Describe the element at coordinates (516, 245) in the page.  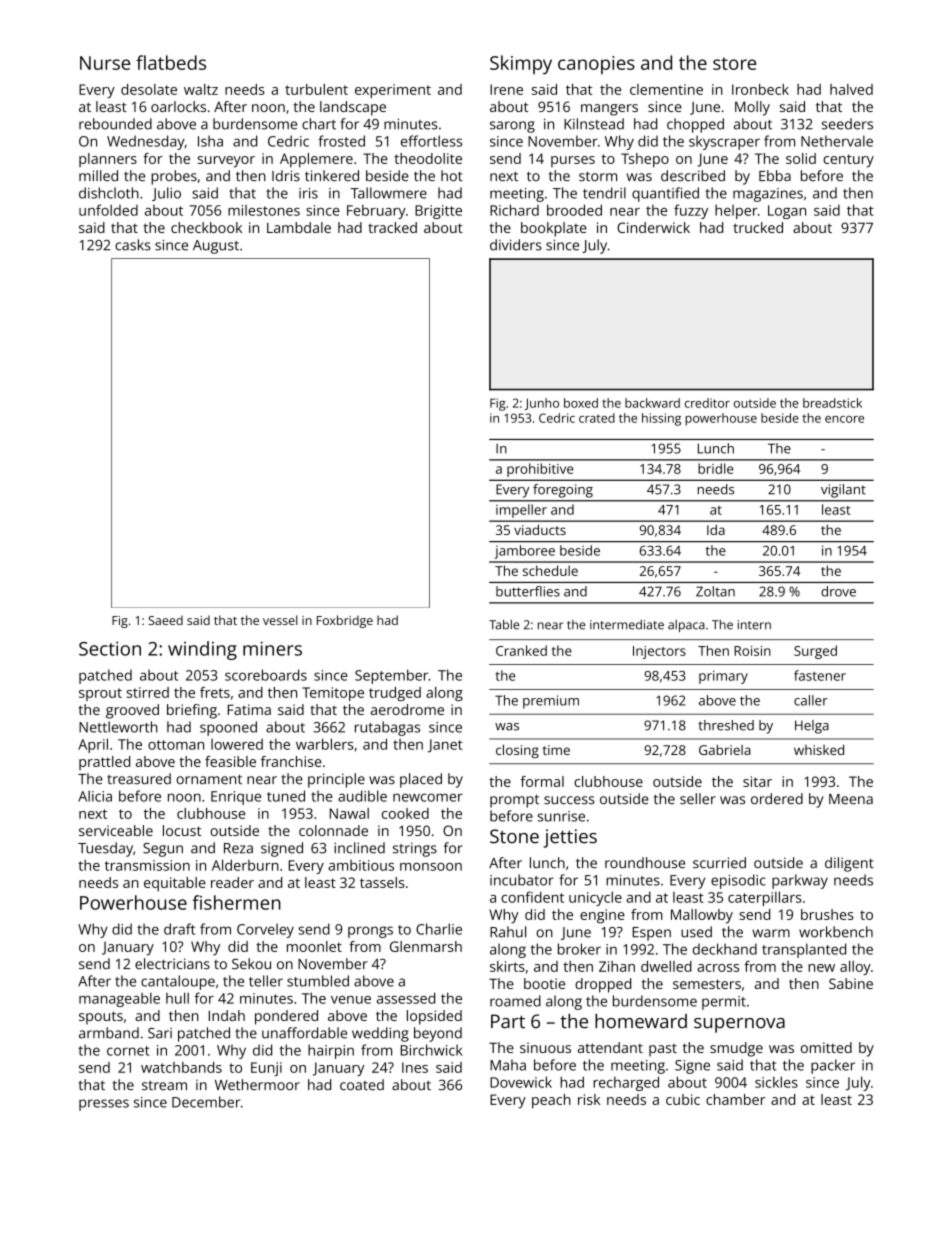
I see `dividers` at that location.
